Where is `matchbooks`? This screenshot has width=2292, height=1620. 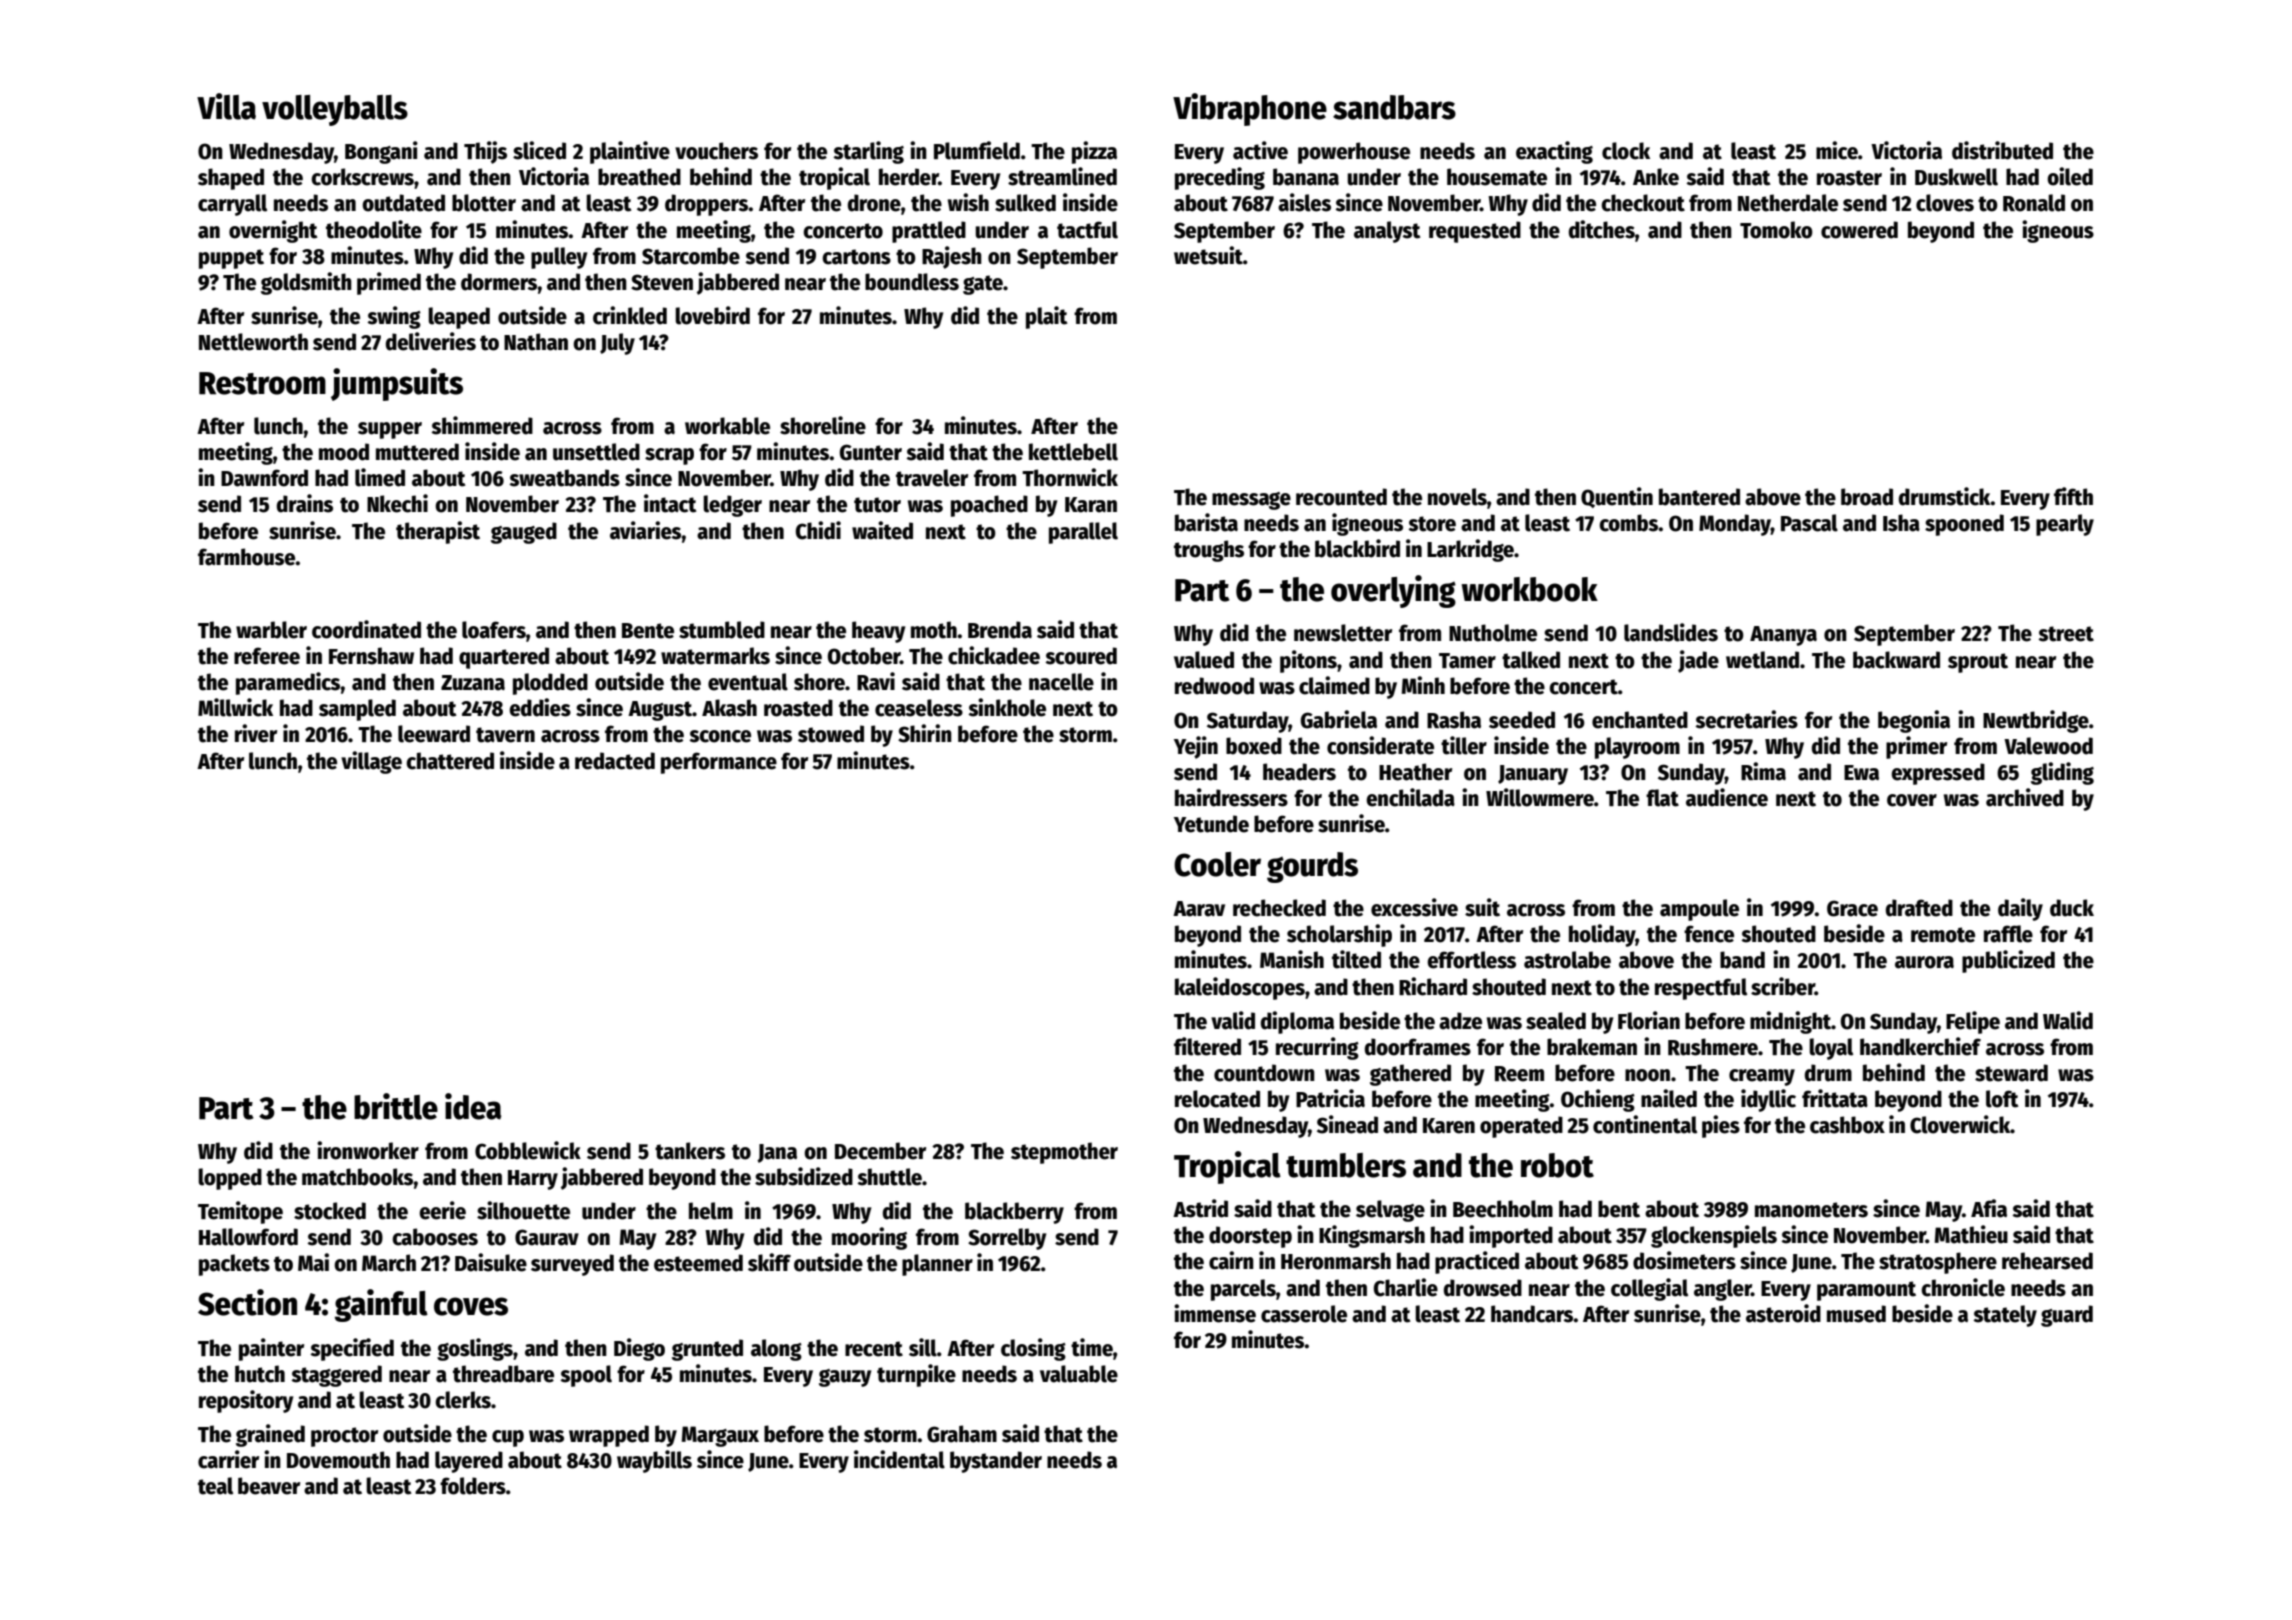
matchbooks is located at coordinates (358, 1177).
